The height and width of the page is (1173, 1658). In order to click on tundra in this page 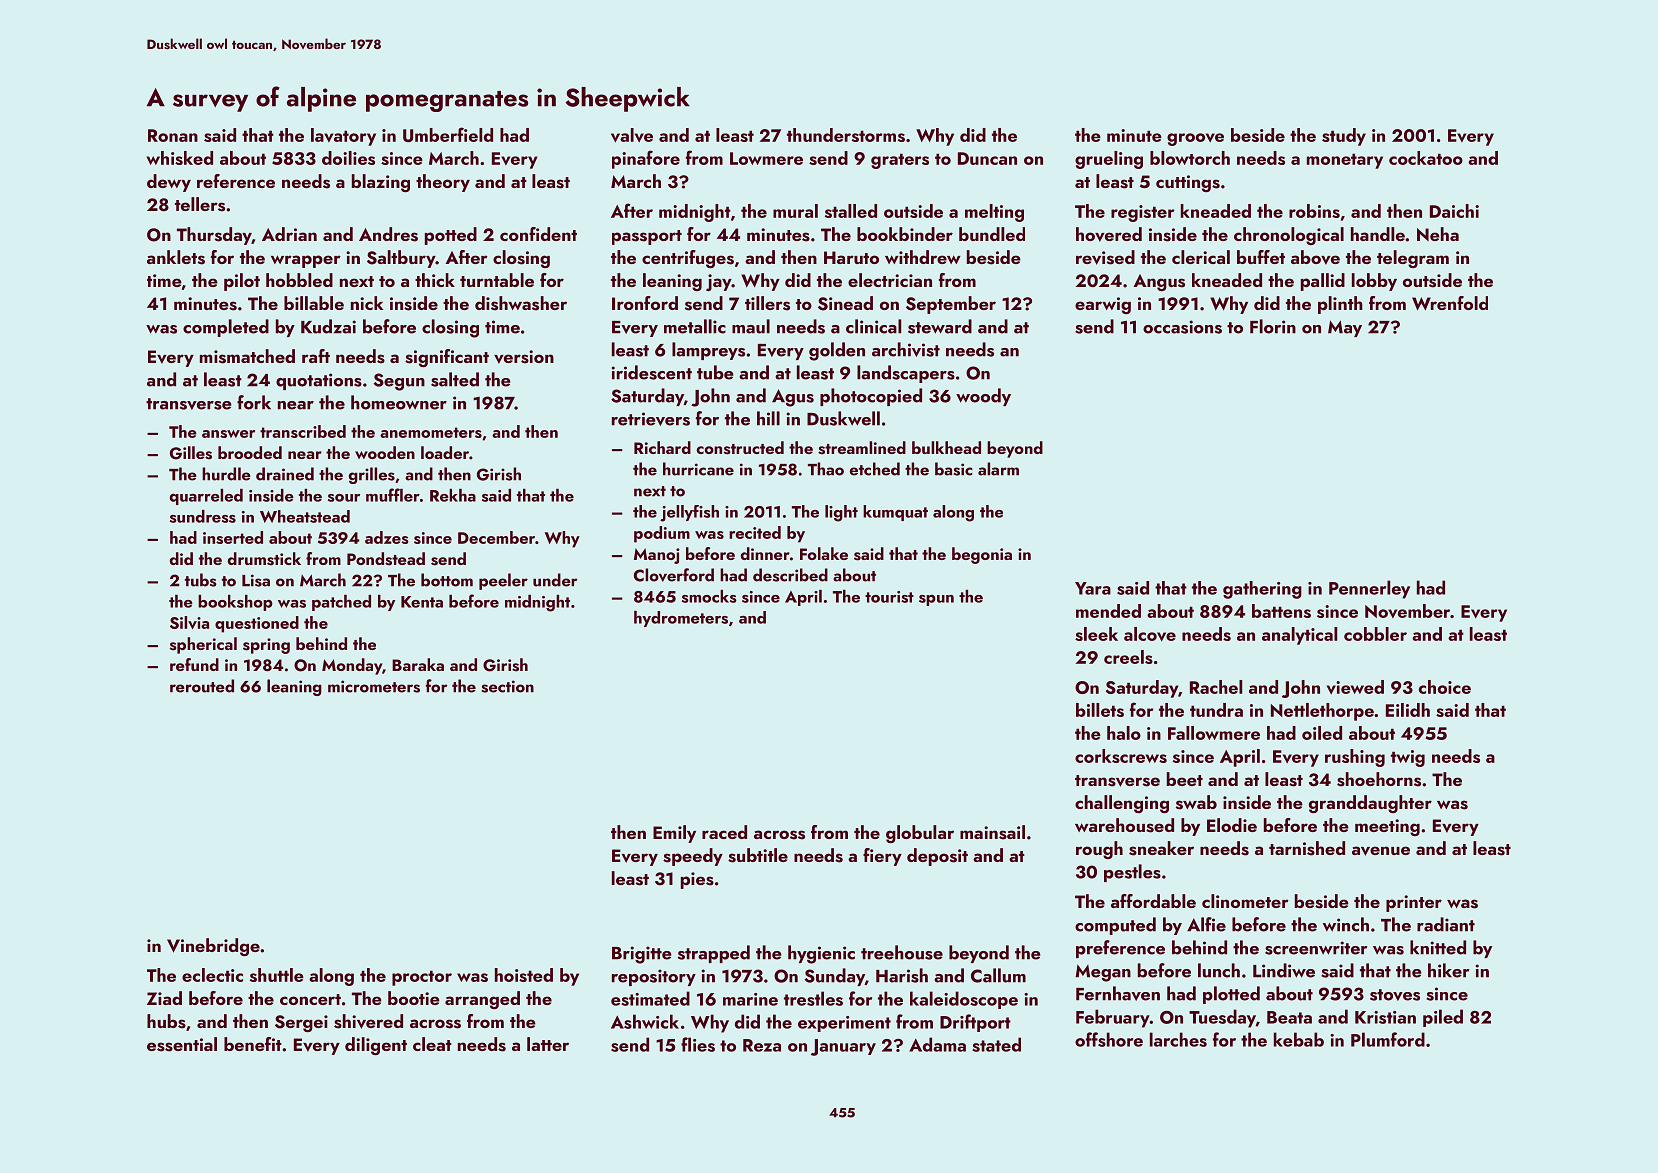, I will do `click(1216, 710)`.
